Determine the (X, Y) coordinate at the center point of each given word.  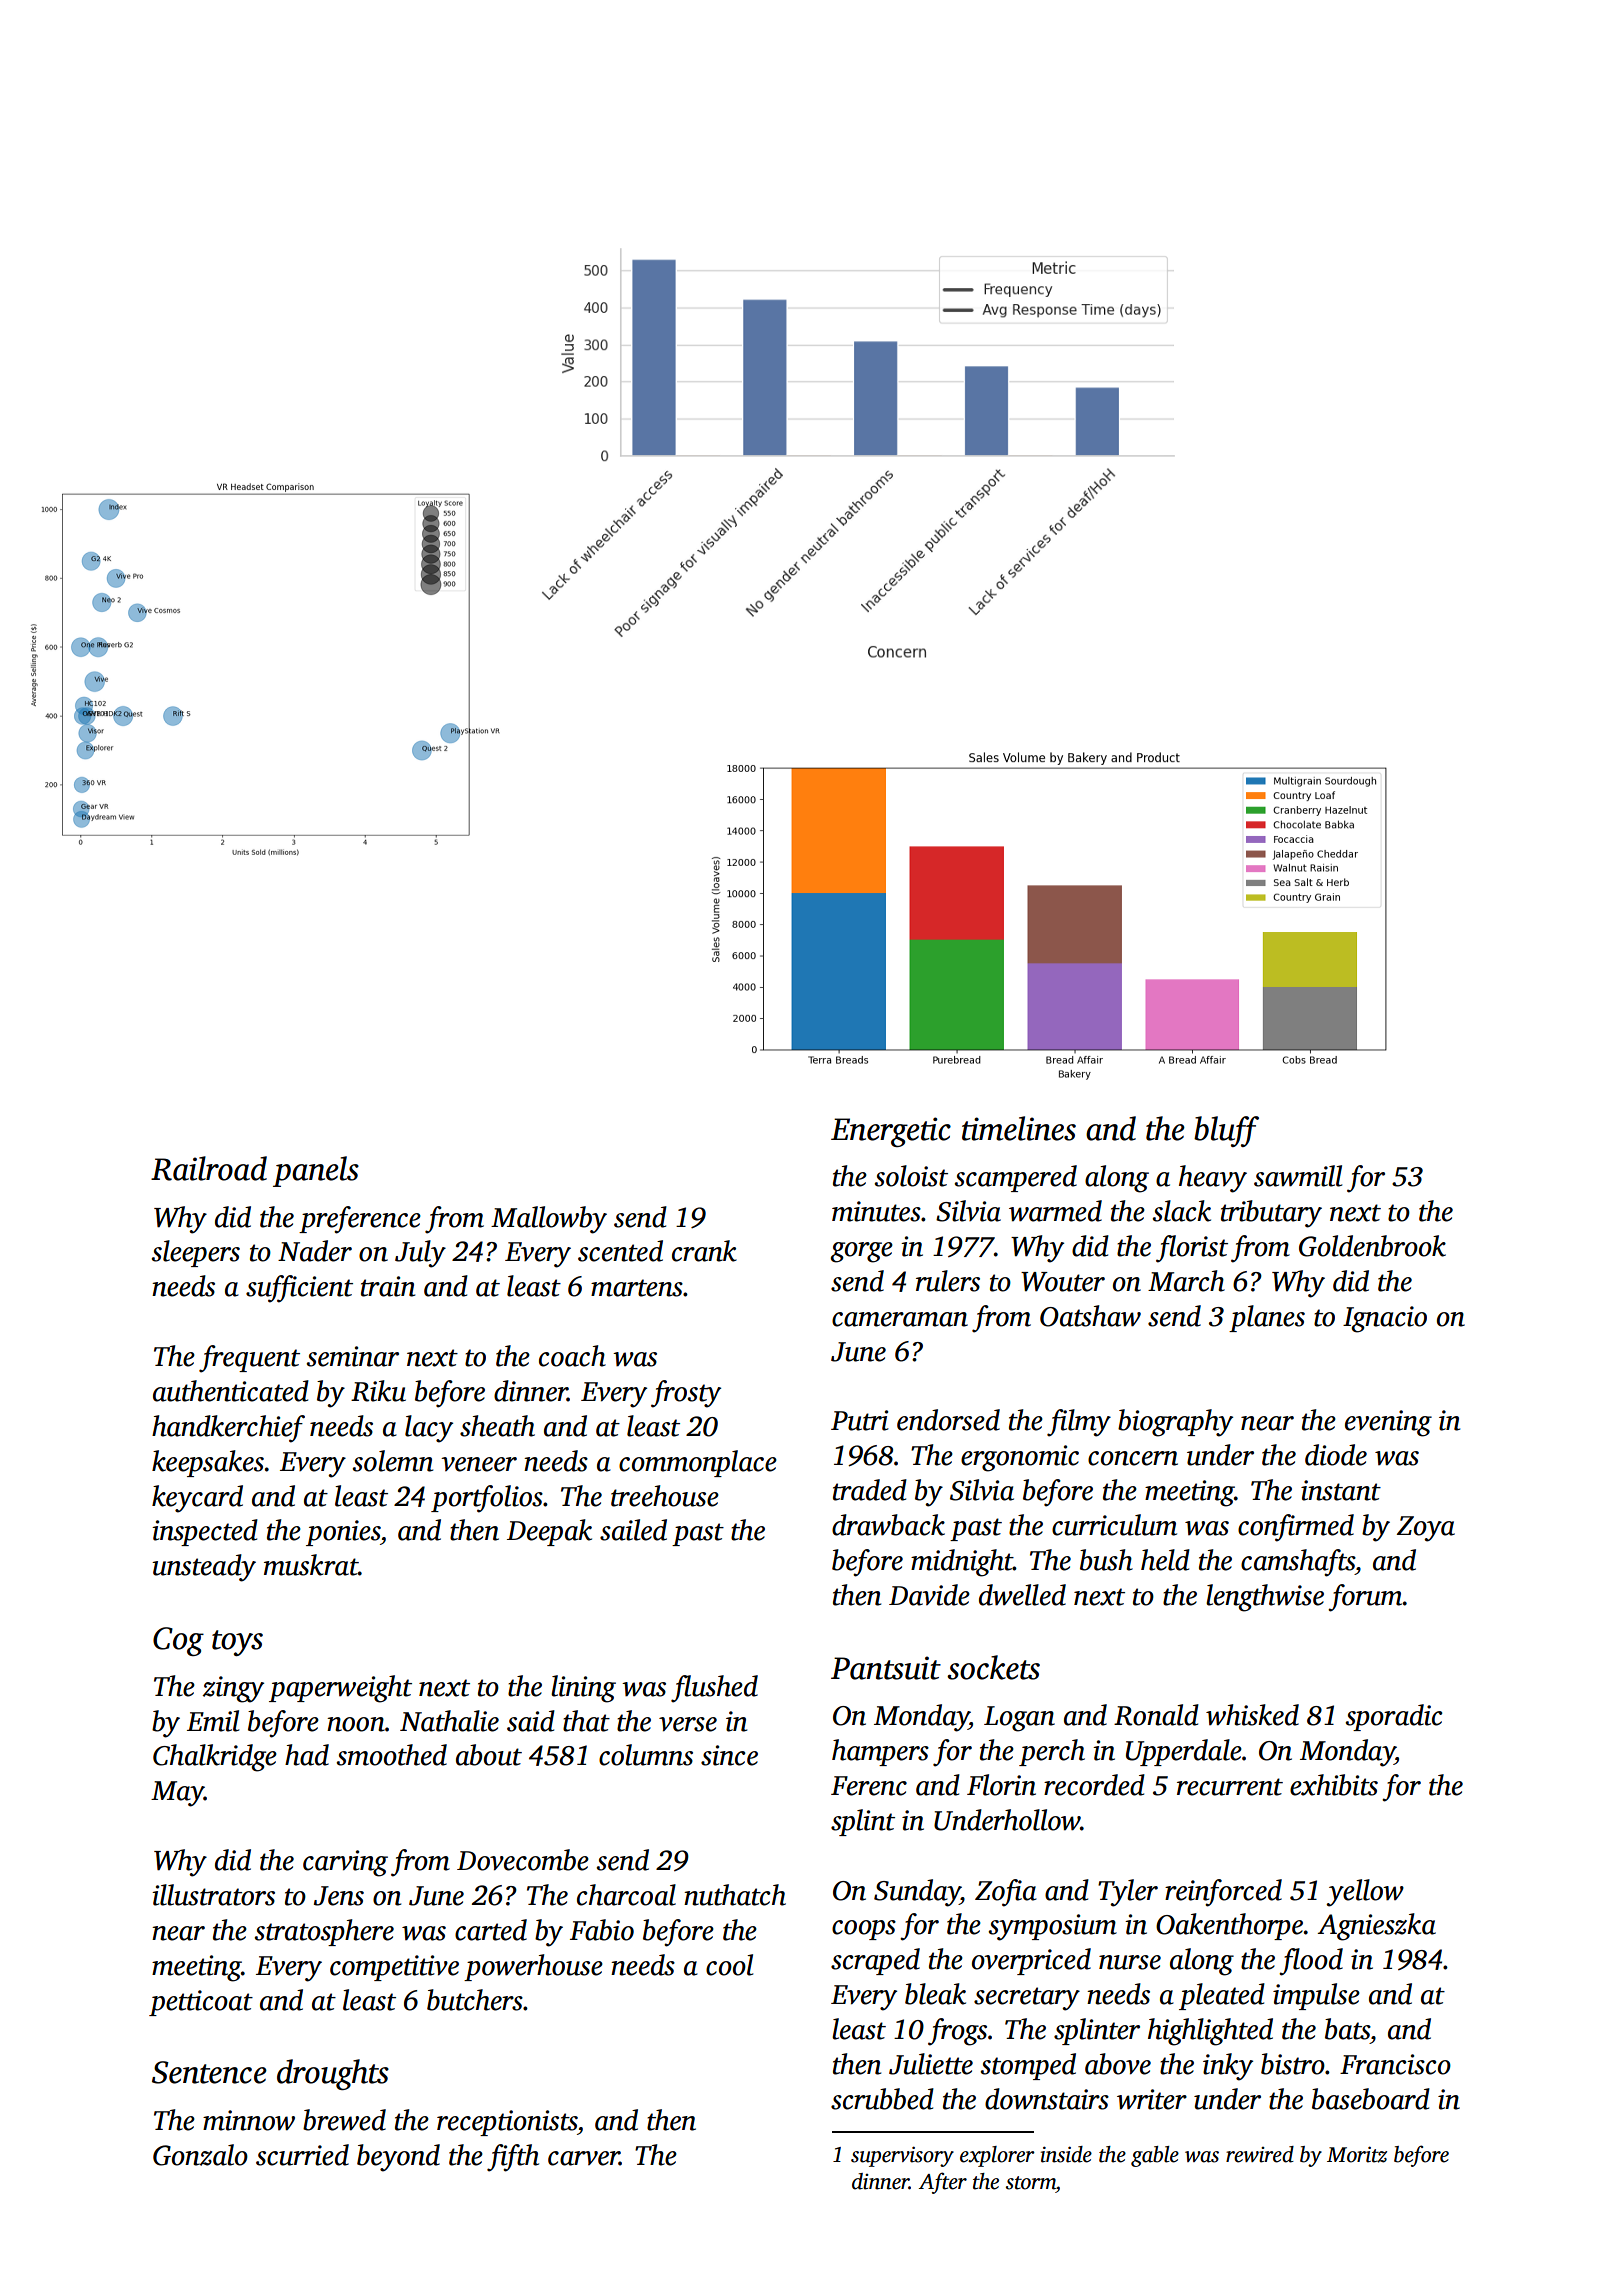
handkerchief (228, 1429)
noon (356, 1724)
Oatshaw (1090, 1316)
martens (637, 1288)
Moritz (1357, 2154)
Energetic (891, 1132)
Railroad (209, 1168)
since (729, 1755)
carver (584, 2158)
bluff (1226, 1131)
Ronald (1156, 1715)
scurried (302, 2155)
